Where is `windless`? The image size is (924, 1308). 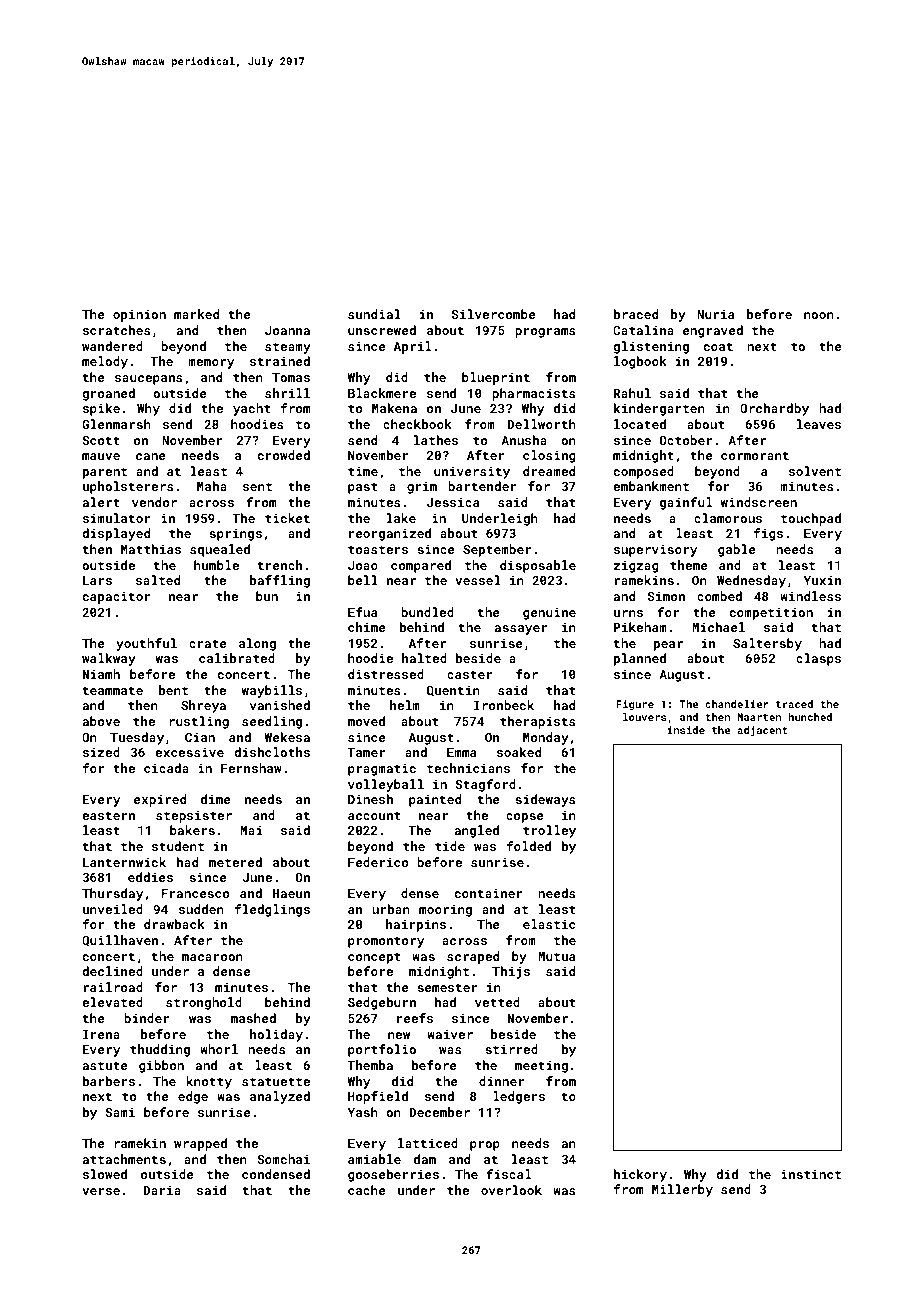 windless is located at coordinates (810, 596).
